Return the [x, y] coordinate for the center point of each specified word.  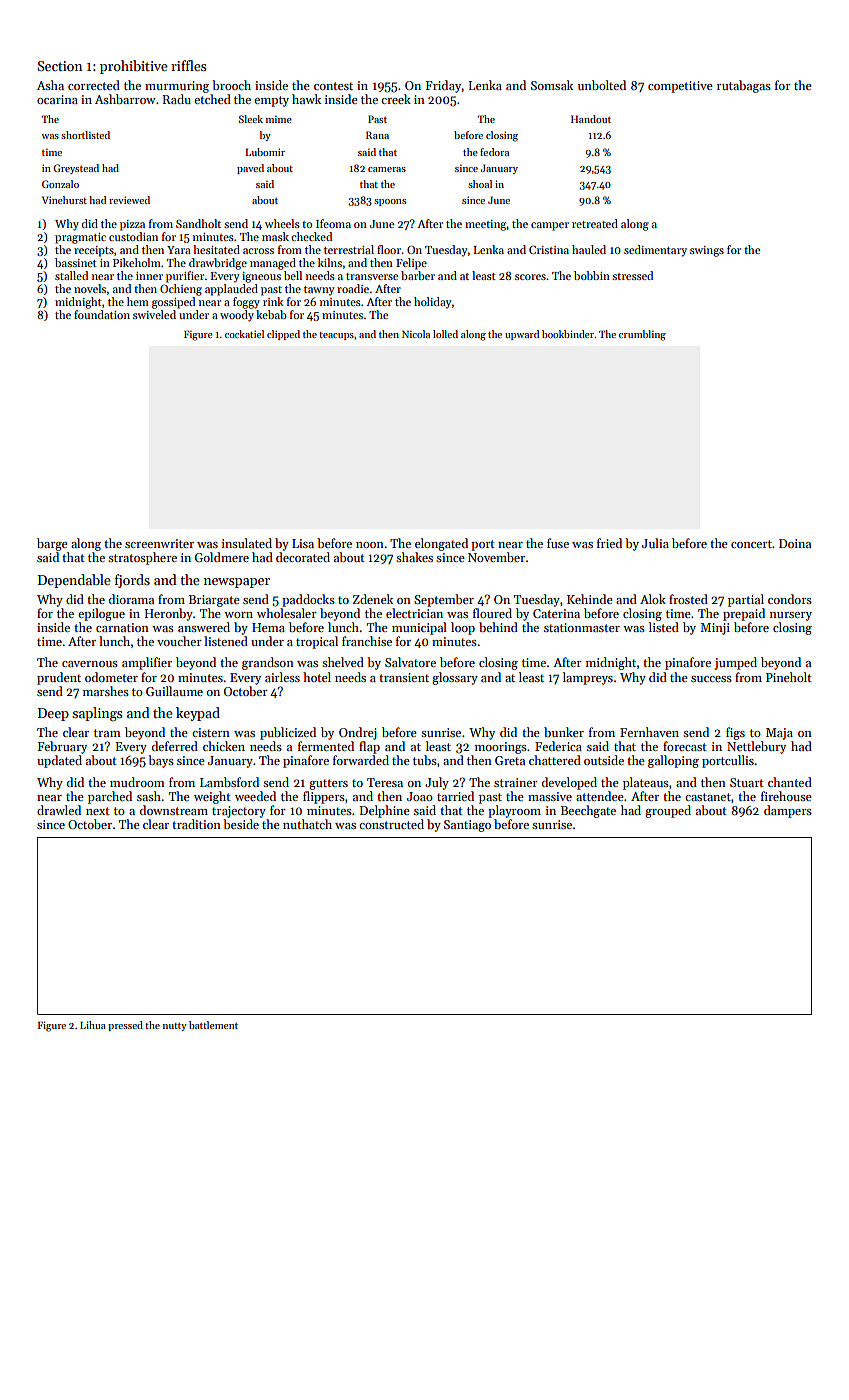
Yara [179, 250]
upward [522, 335]
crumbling [642, 335]
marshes [106, 691]
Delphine [385, 811]
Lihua [93, 1025]
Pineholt [789, 677]
